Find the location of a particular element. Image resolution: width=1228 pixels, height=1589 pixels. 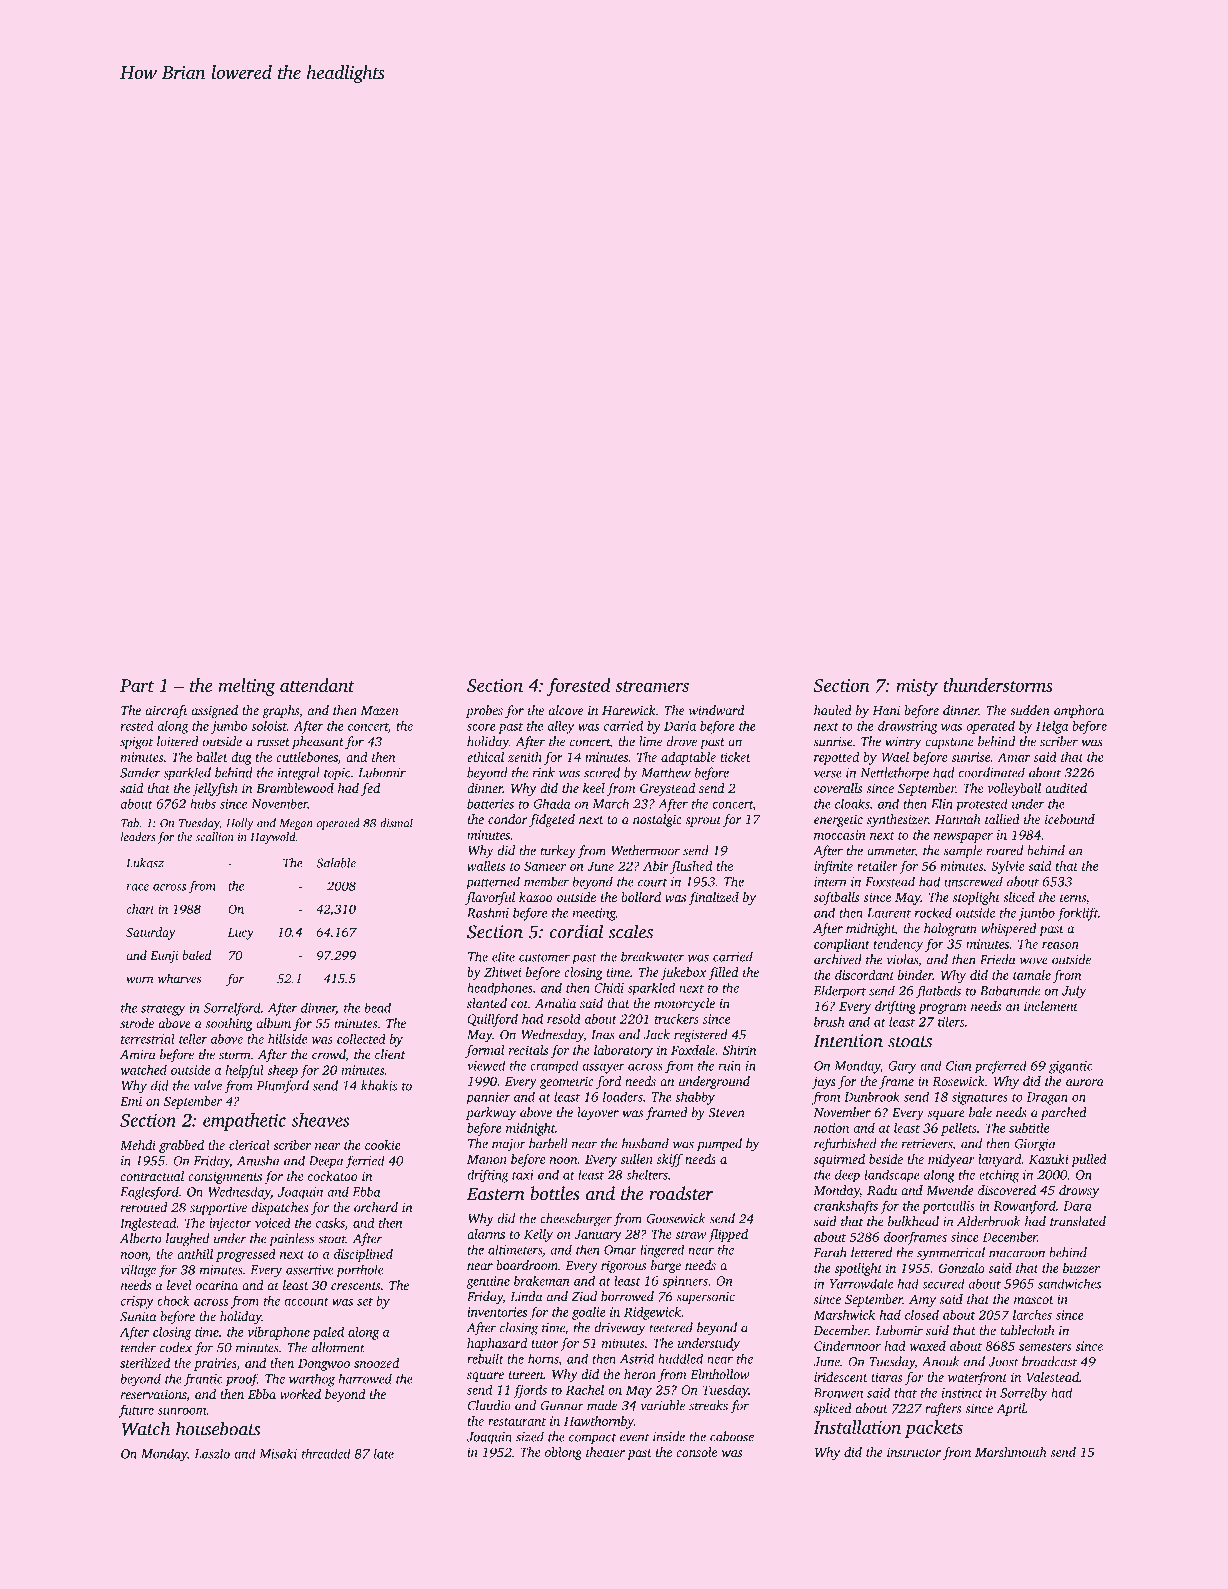

Rosewick is located at coordinates (958, 1081).
